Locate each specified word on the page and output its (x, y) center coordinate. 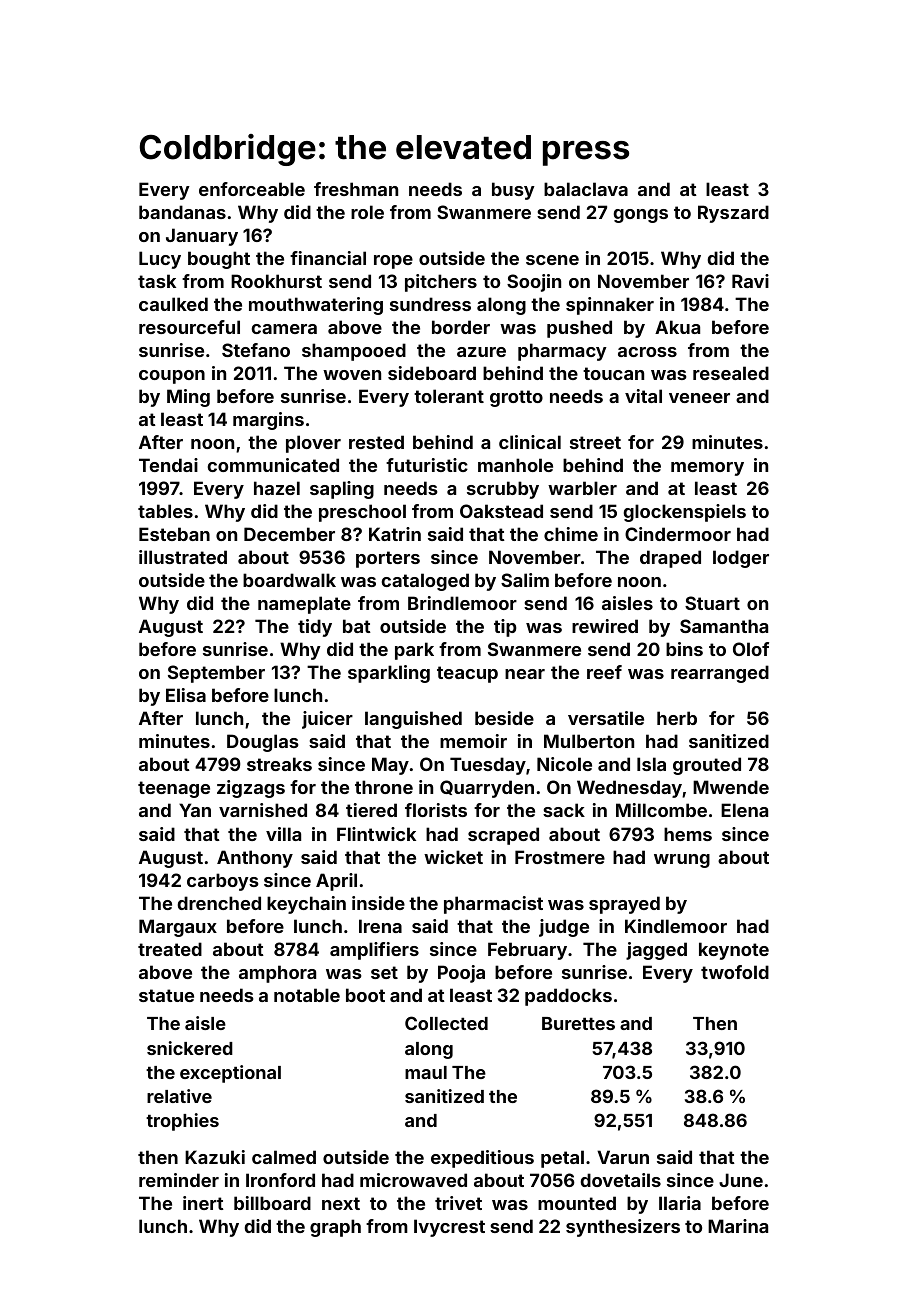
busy (513, 191)
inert (203, 1203)
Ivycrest (449, 1228)
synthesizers (623, 1228)
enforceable (252, 189)
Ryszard (733, 214)
